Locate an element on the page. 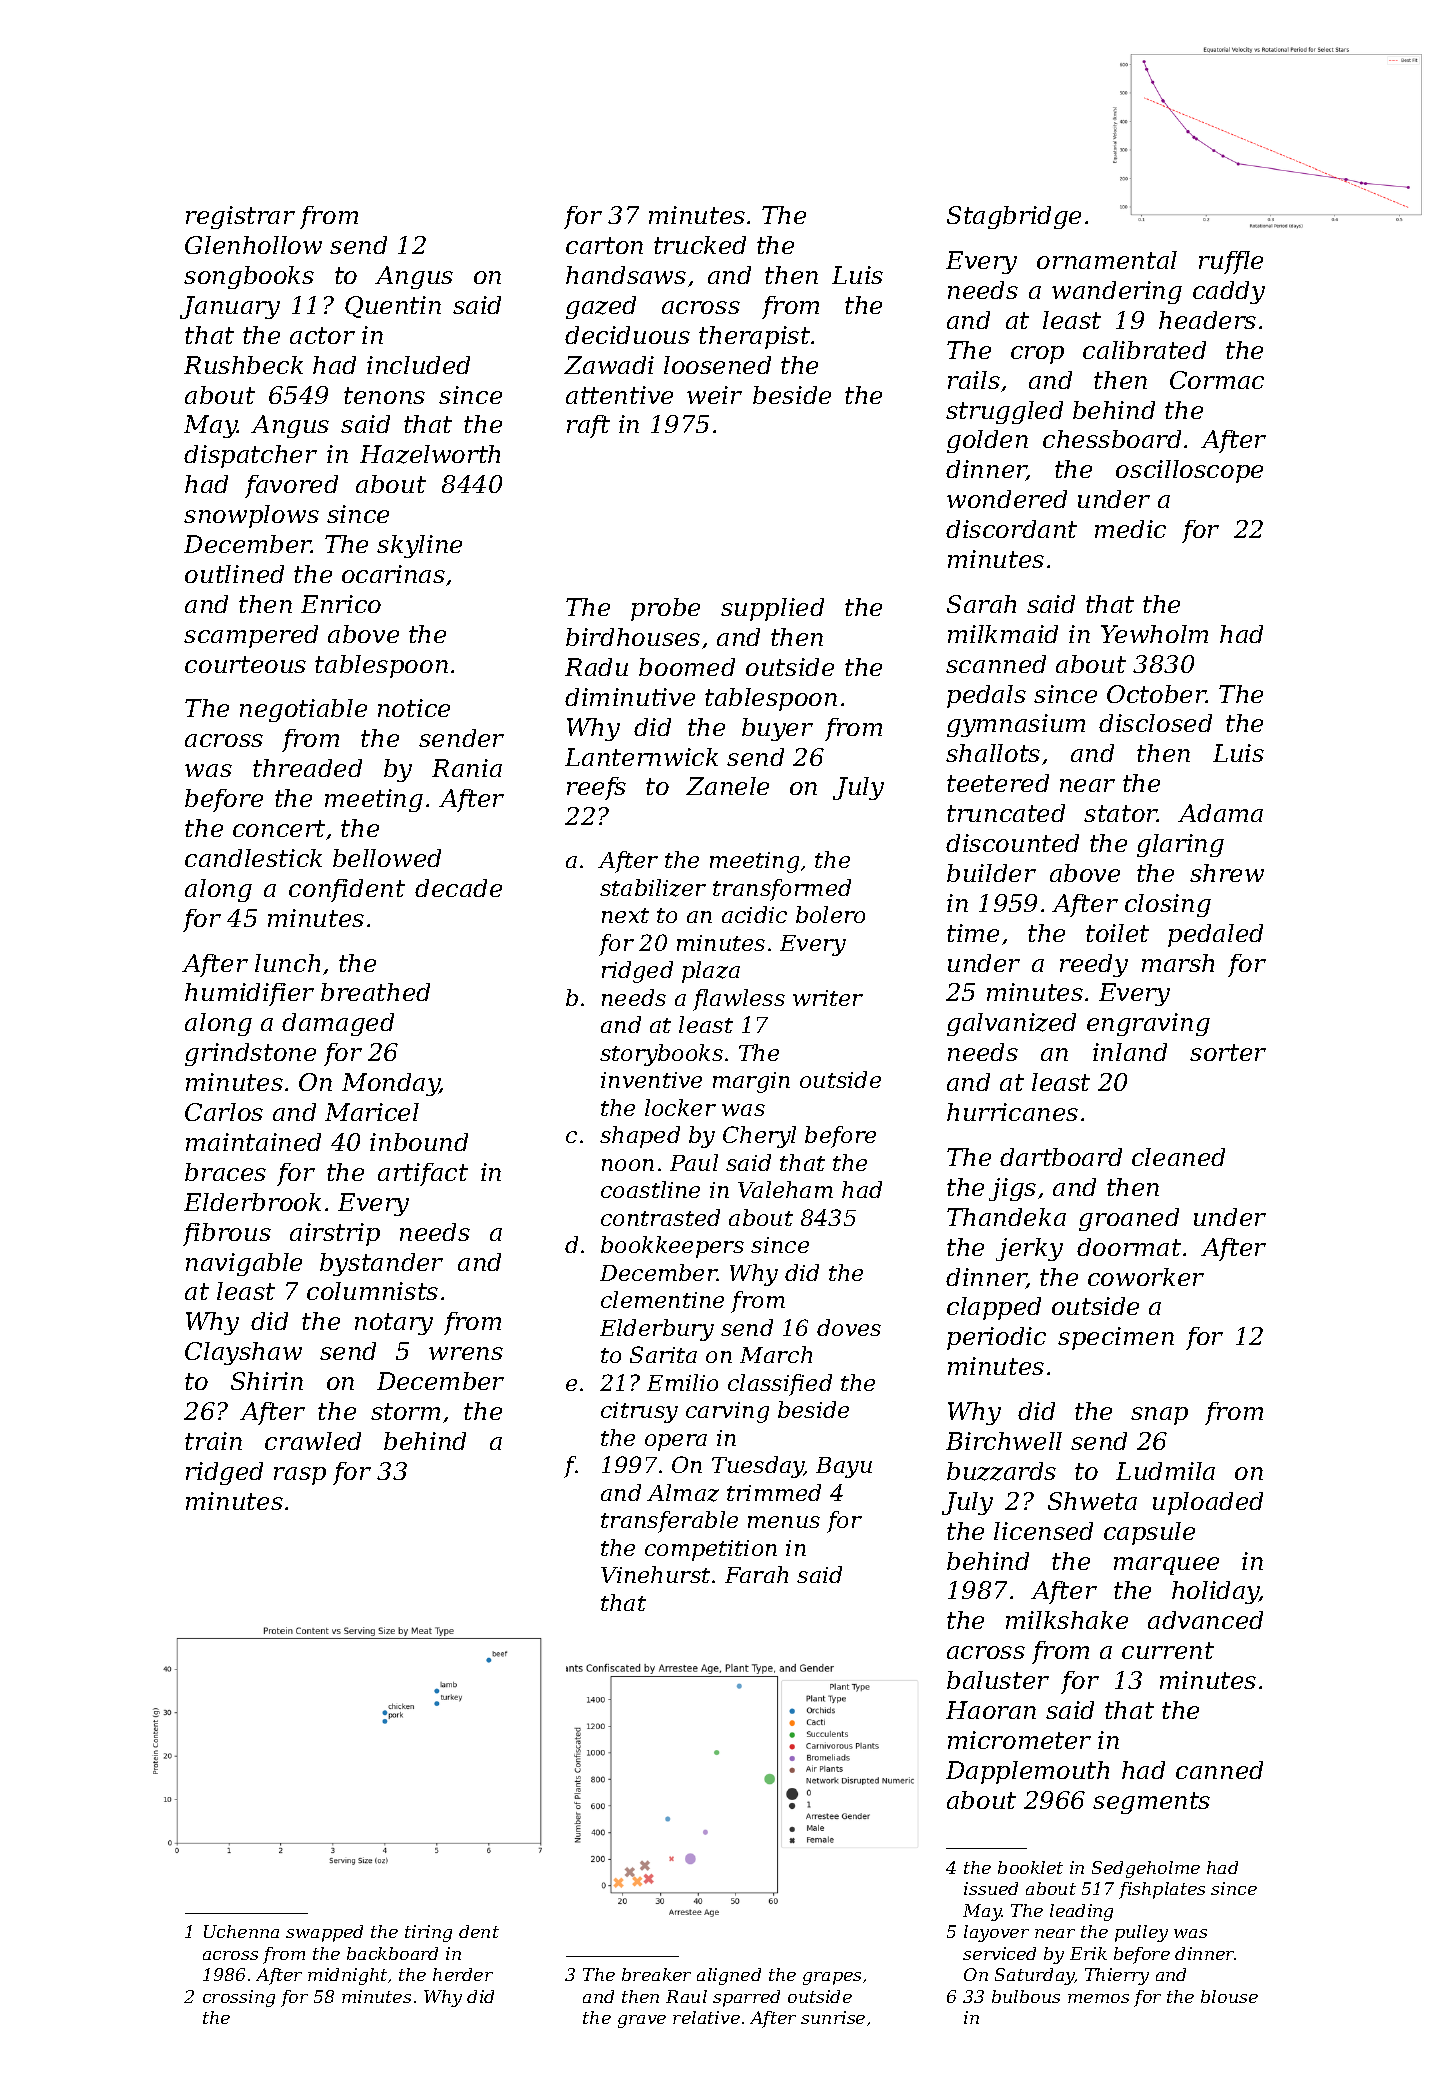 Image resolution: width=1450 pixels, height=2100 pixels. boomed is located at coordinates (687, 667).
